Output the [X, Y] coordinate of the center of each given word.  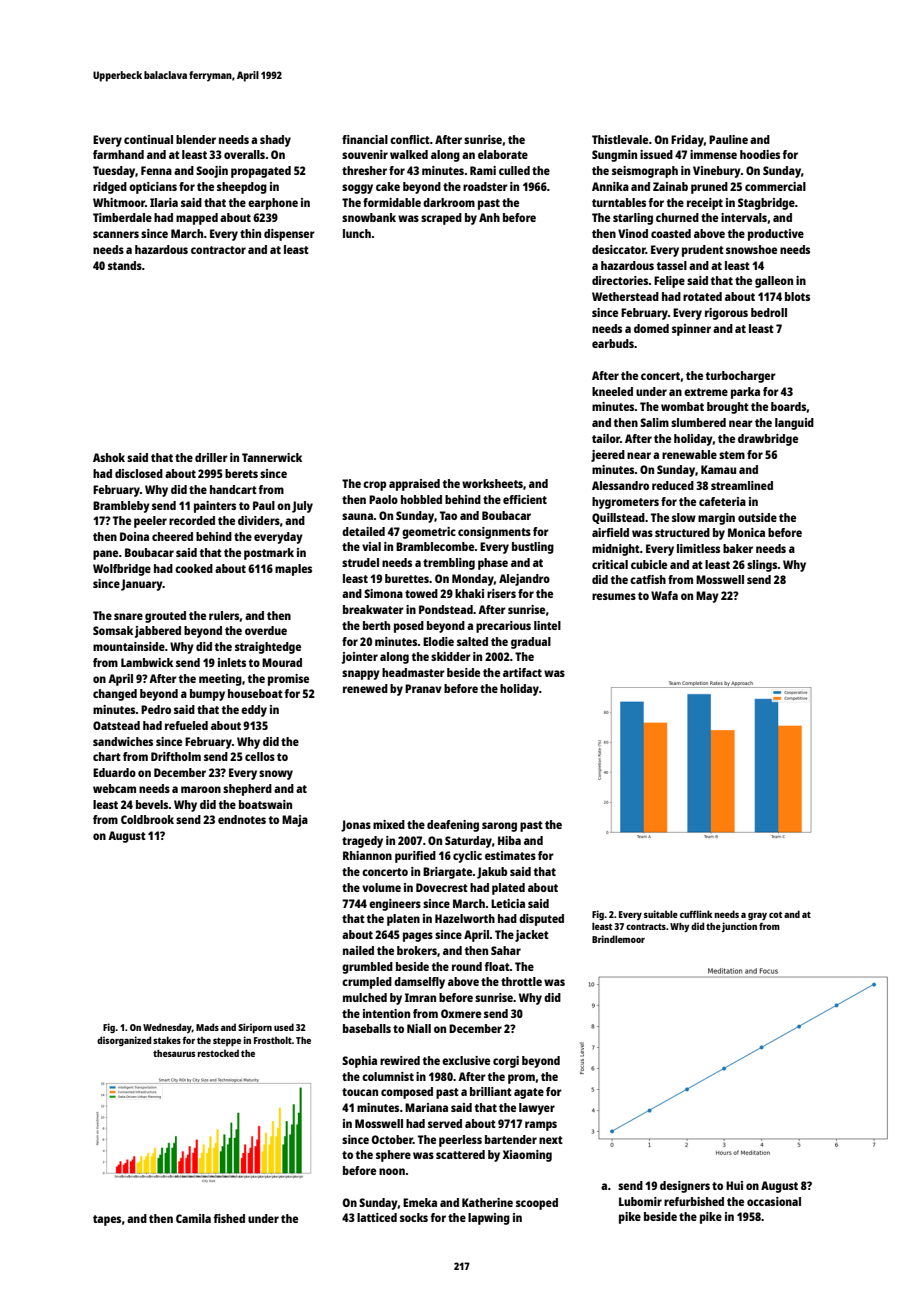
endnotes [242, 819]
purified [415, 857]
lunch [357, 233]
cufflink [696, 914]
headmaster [413, 672]
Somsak [113, 630]
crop [374, 486]
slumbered [698, 422]
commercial [775, 186]
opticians [153, 188]
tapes [107, 1220]
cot [775, 914]
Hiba [509, 840]
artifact [522, 672]
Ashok [109, 457]
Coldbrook [147, 819]
